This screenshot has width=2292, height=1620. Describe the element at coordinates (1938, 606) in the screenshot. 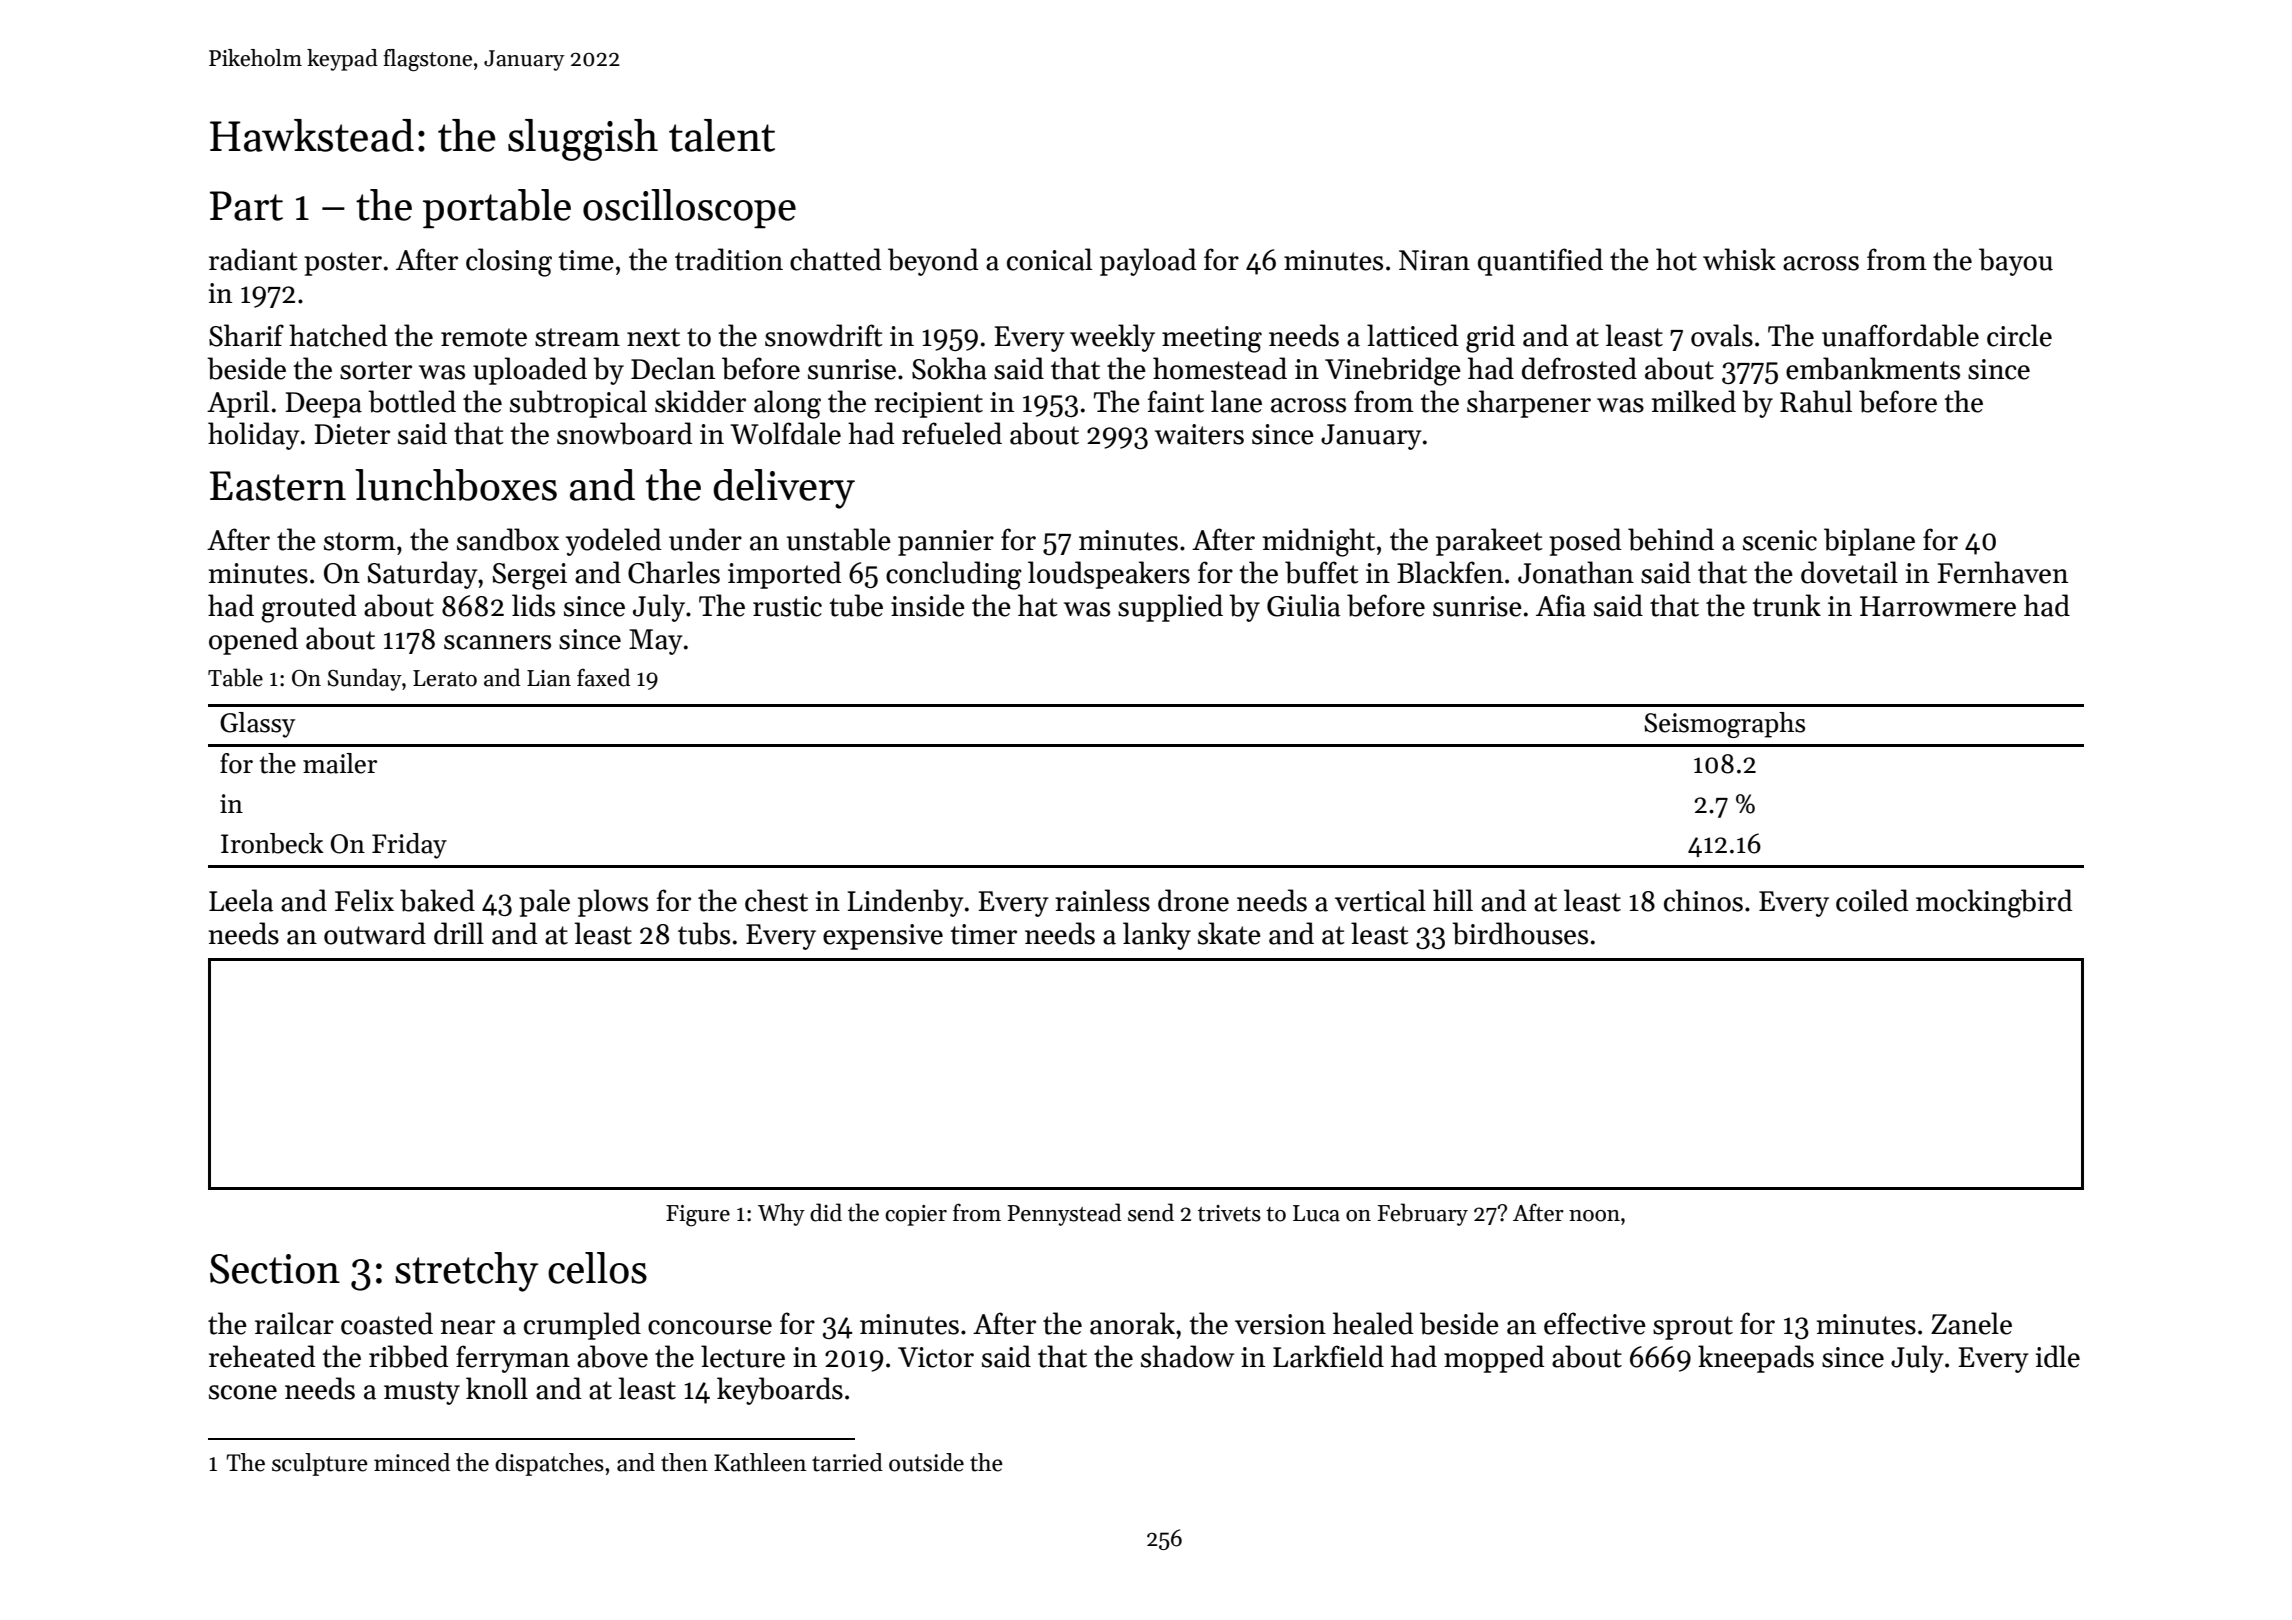

I see `Harrowmere` at that location.
